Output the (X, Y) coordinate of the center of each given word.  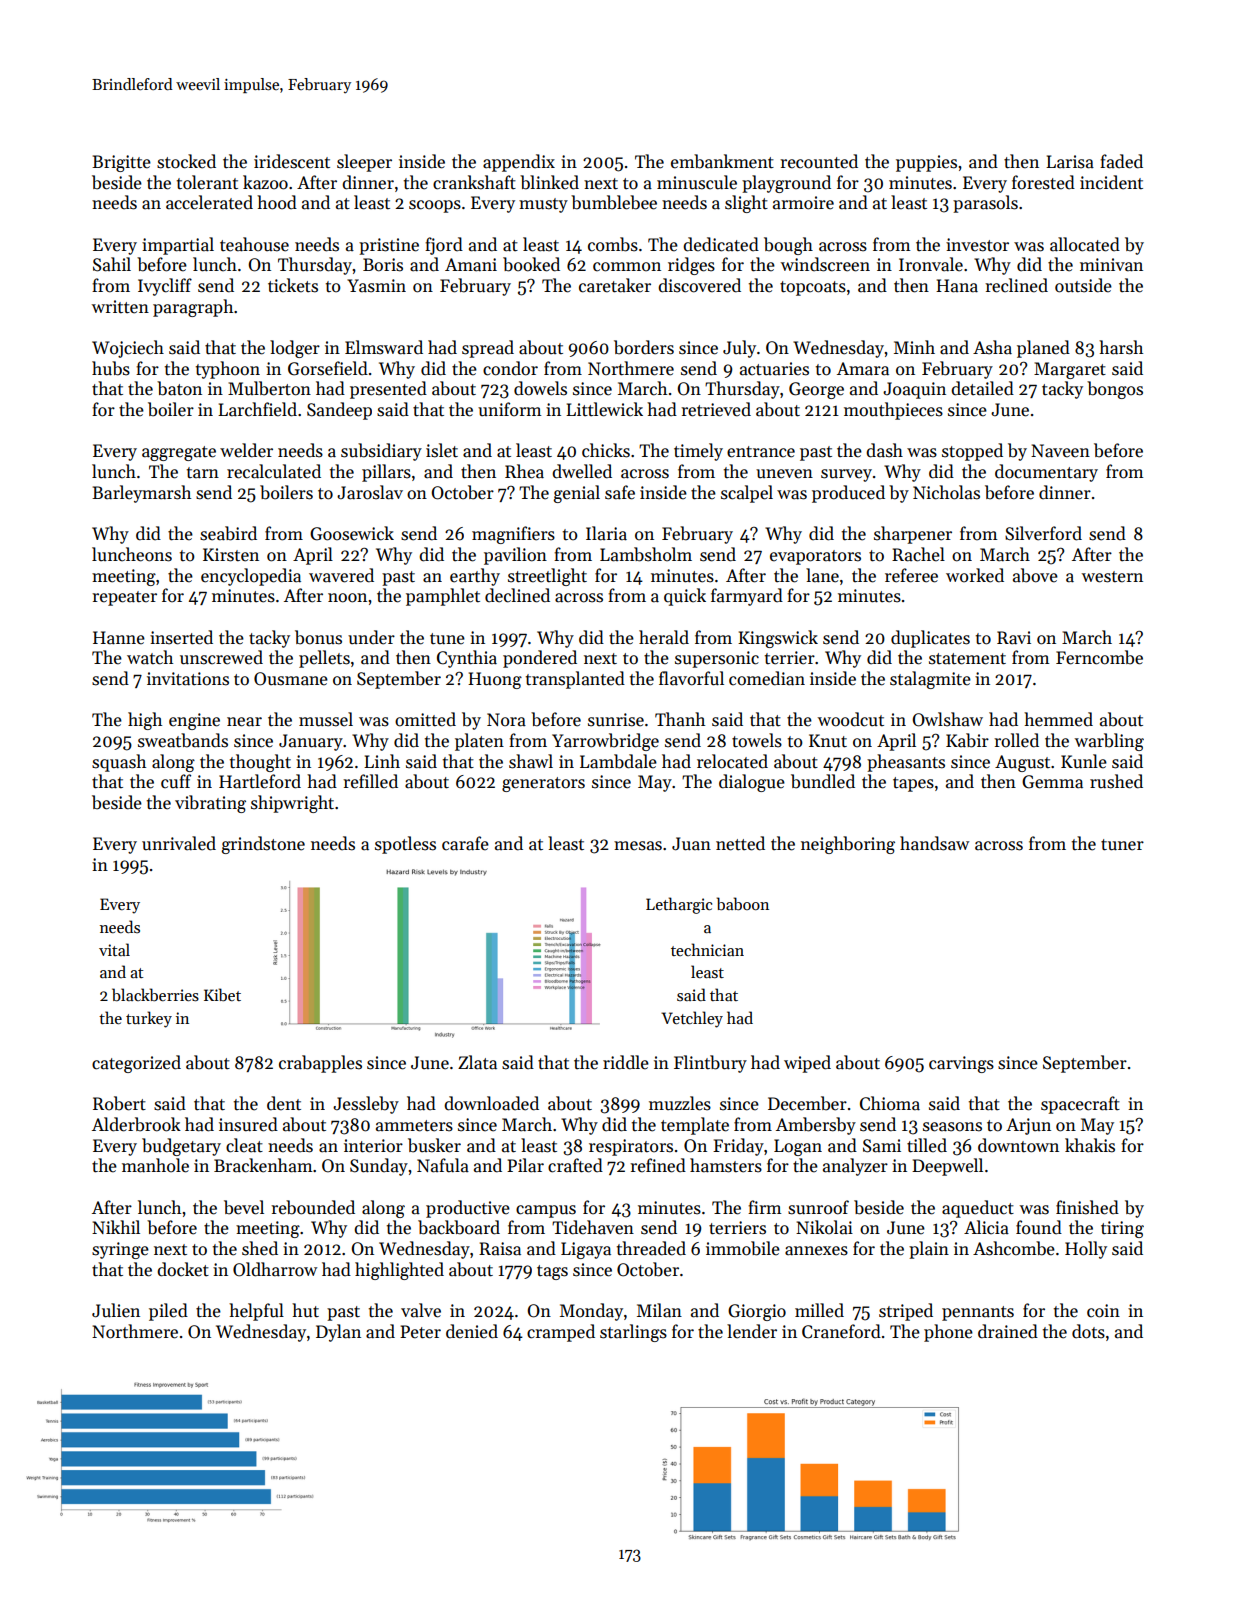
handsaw (934, 843)
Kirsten (231, 555)
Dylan (338, 1333)
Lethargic (679, 905)
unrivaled (179, 843)
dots (1088, 1331)
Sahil (112, 264)
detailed (982, 388)
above (1035, 575)
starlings (633, 1333)
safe (620, 492)
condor (510, 368)
